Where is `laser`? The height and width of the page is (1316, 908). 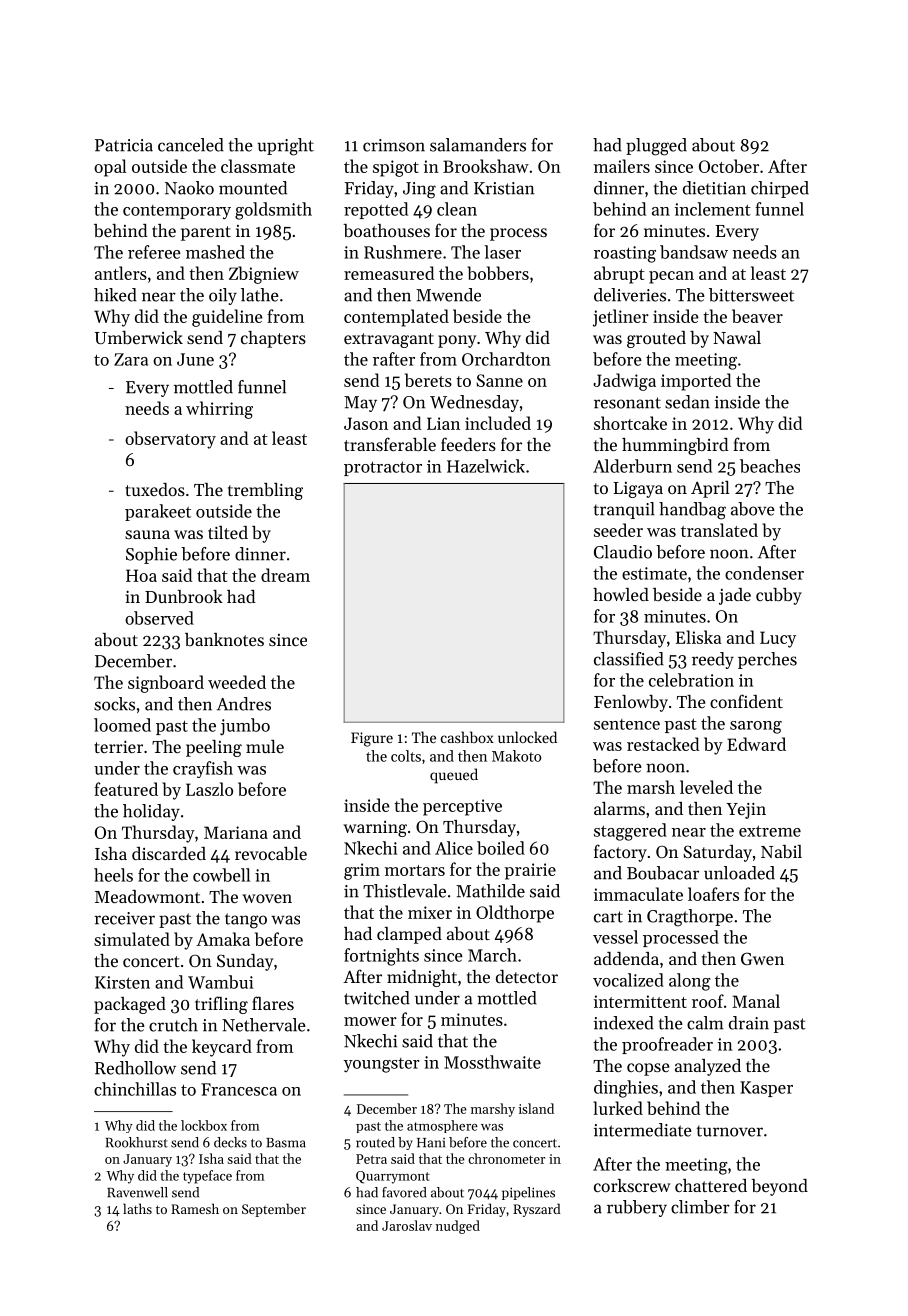
laser is located at coordinates (502, 252).
